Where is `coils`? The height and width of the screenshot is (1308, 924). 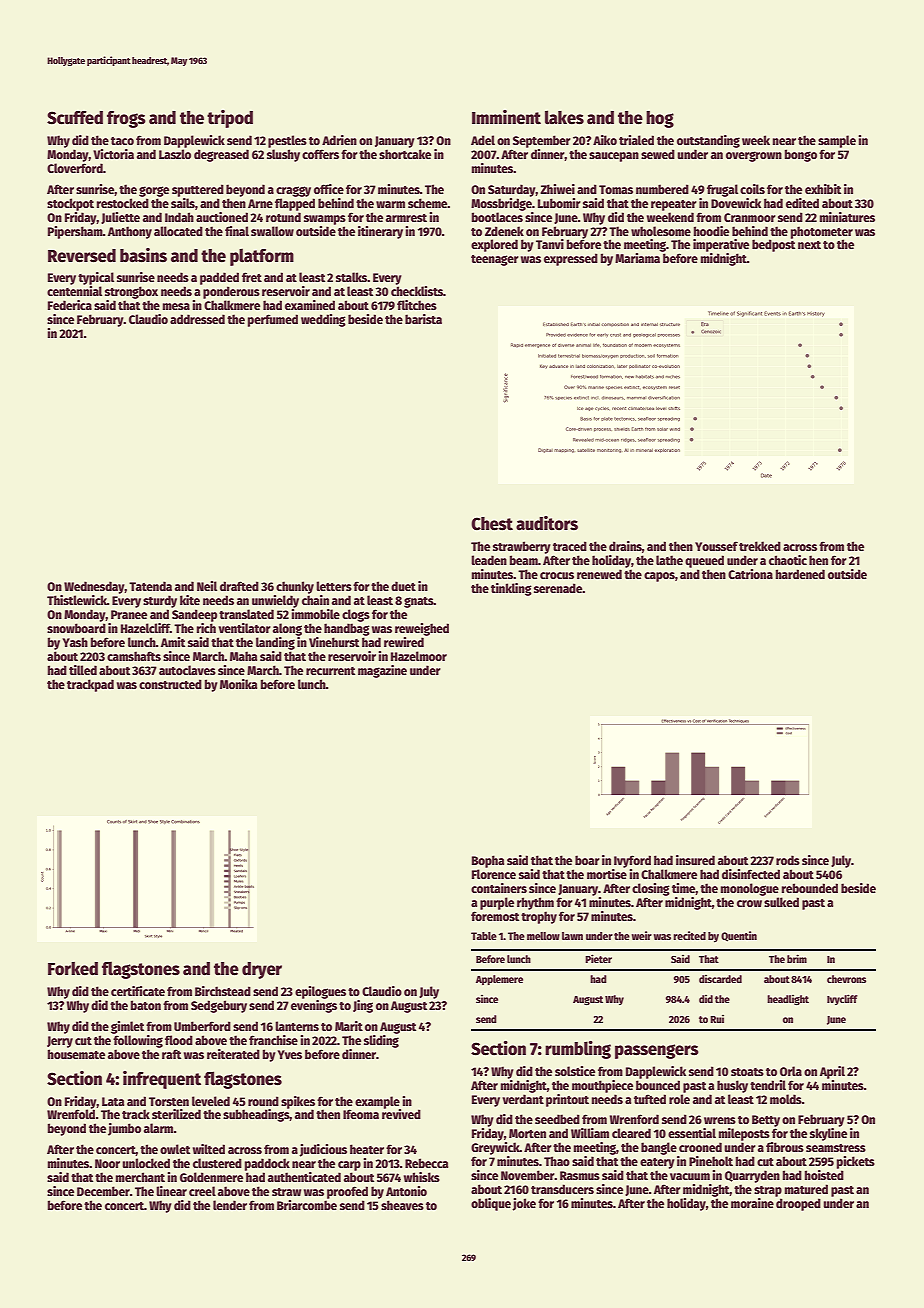
coils is located at coordinates (752, 189).
